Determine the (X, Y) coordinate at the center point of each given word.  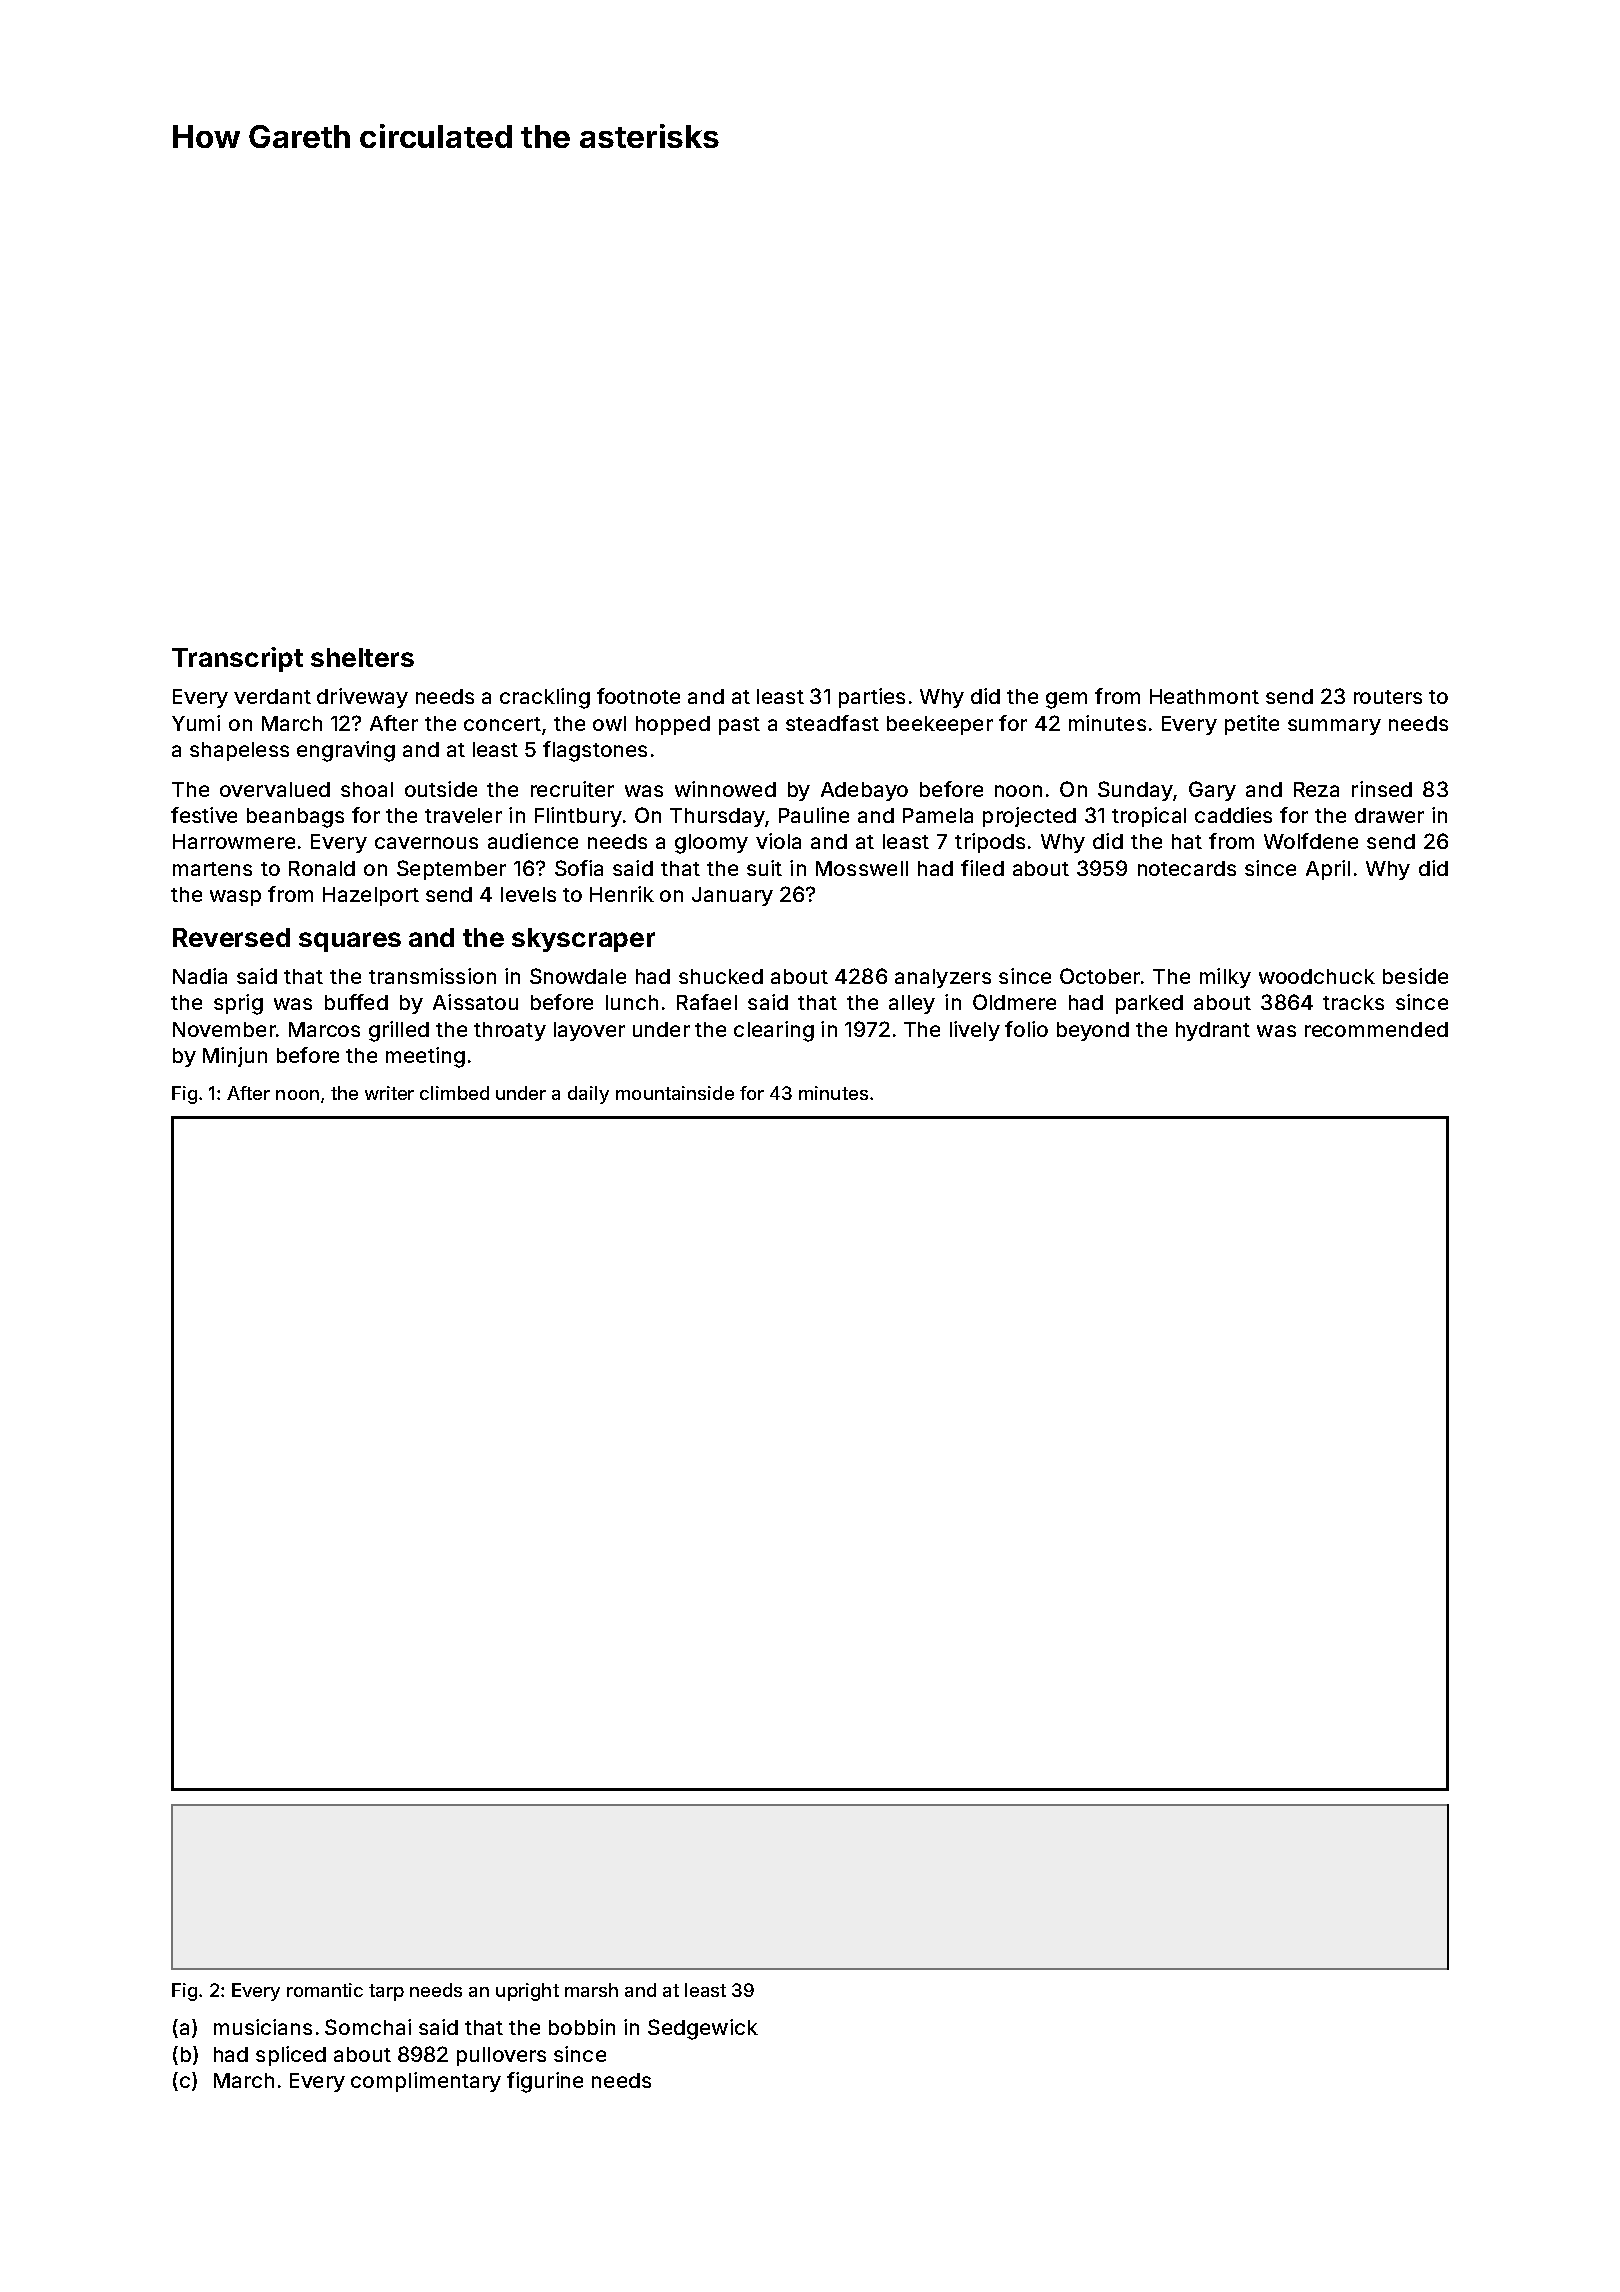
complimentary (426, 2082)
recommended (1376, 1029)
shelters (362, 657)
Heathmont (1204, 696)
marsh (591, 1990)
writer (389, 1093)
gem (1066, 700)
